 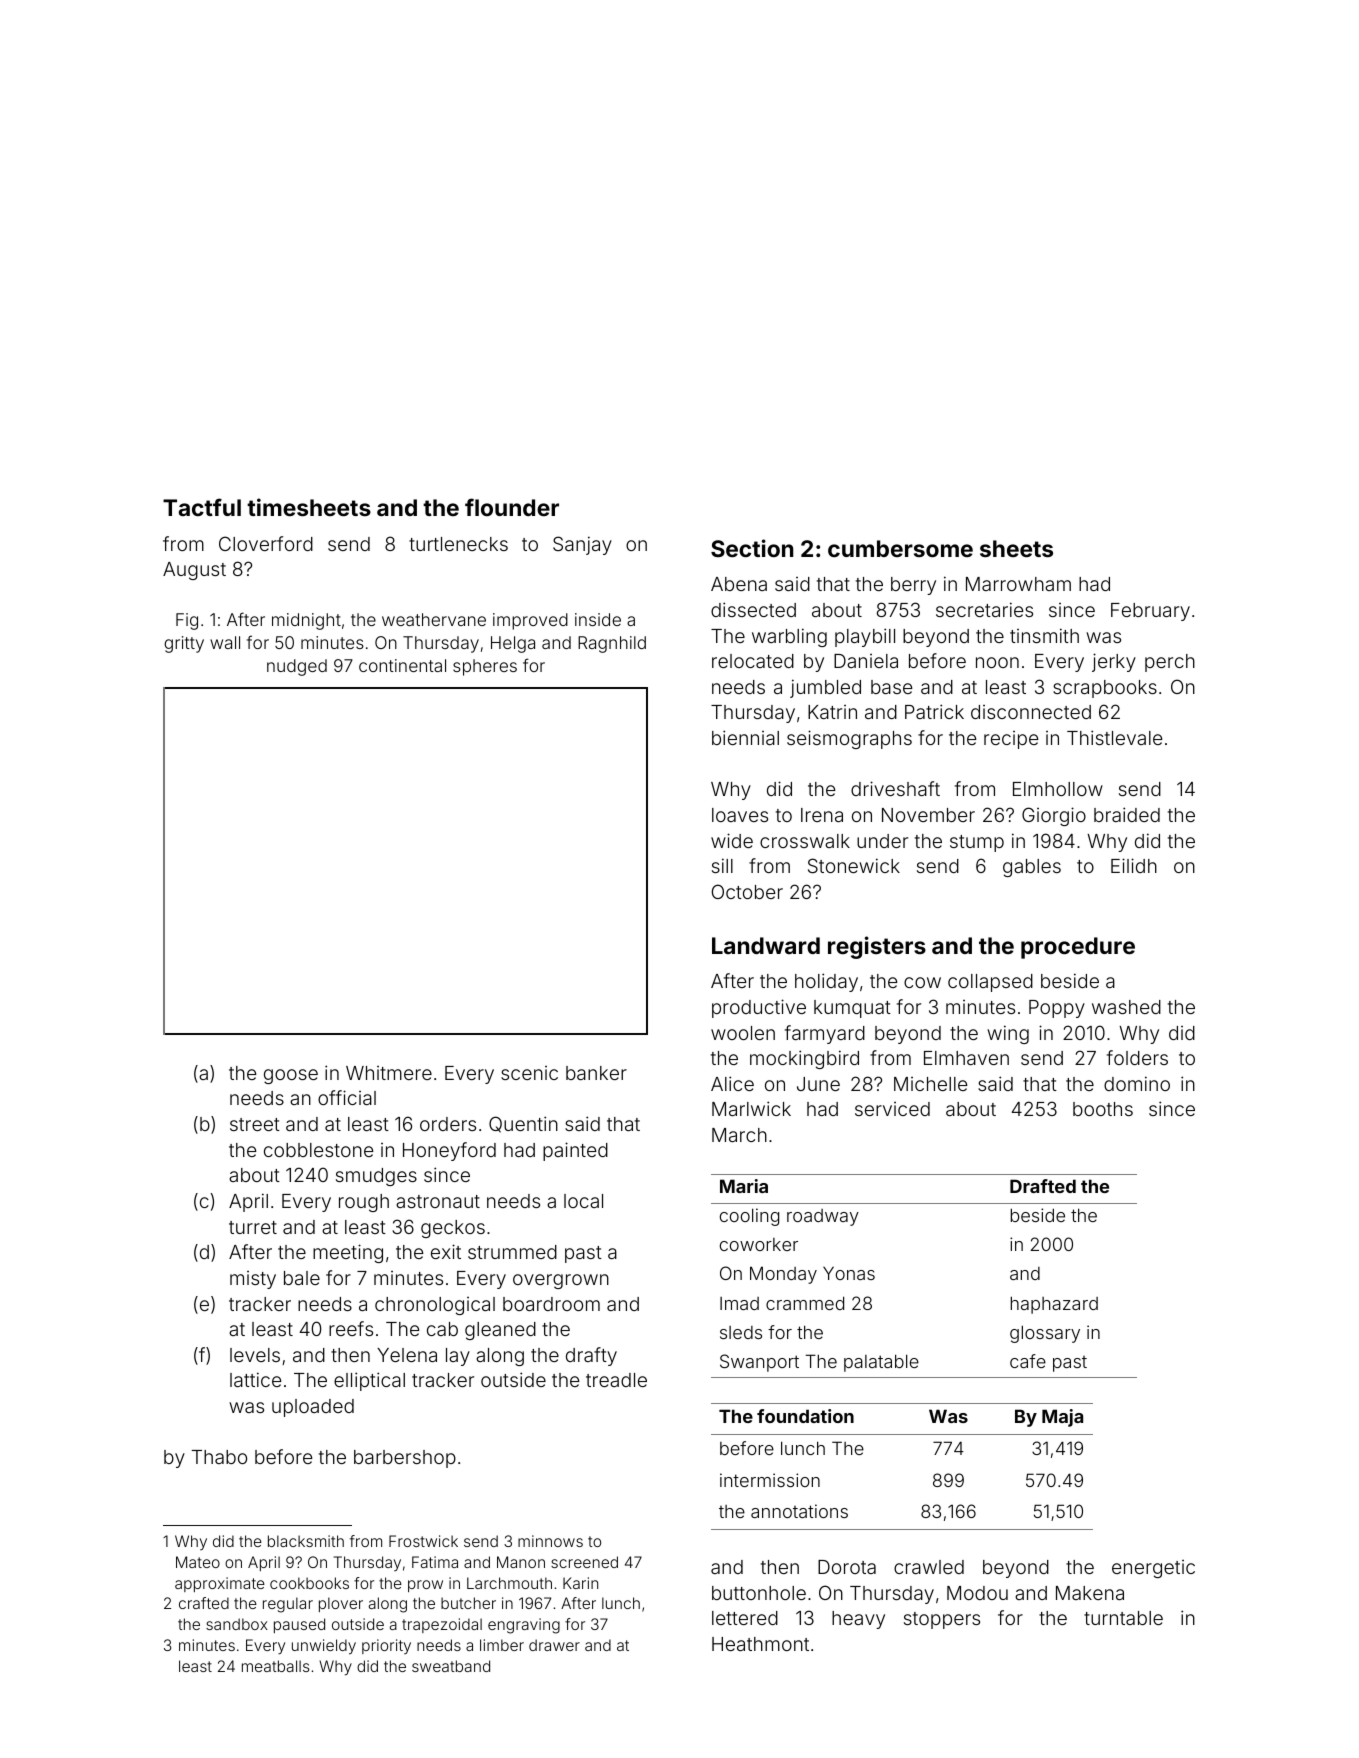 I want to click on haphazard, so click(x=1054, y=1305).
